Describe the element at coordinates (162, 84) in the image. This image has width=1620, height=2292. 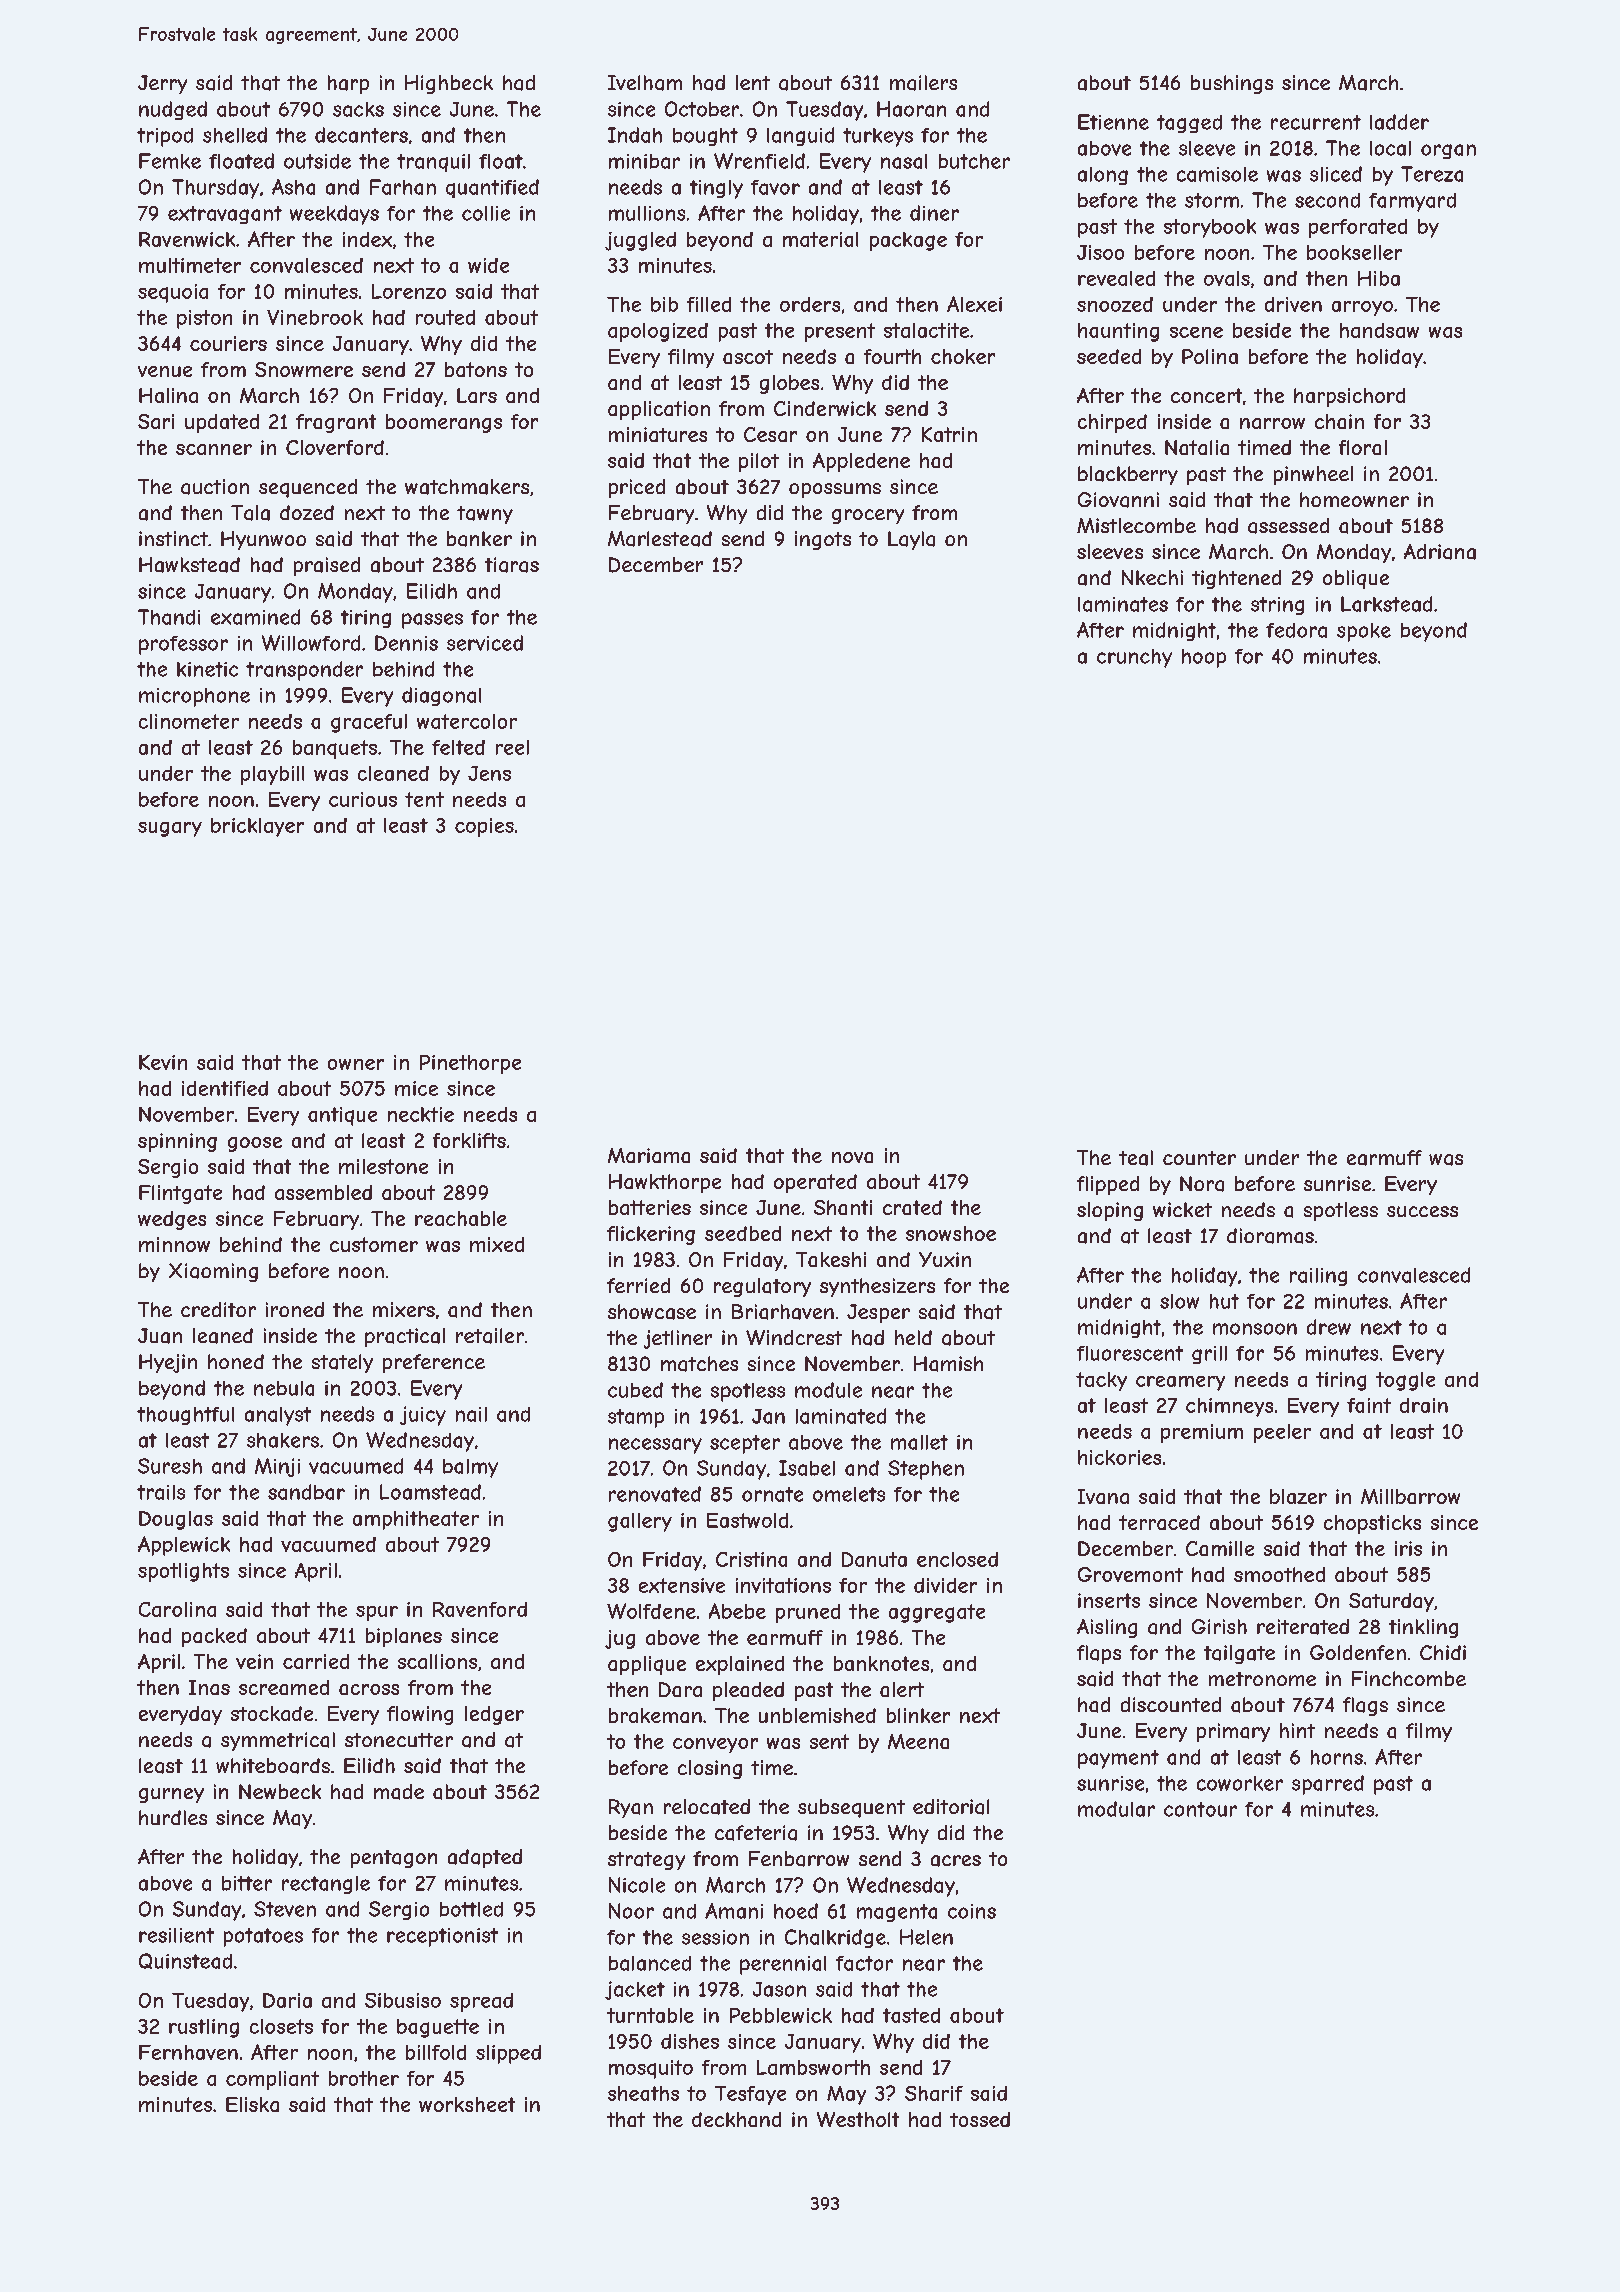
I see `Jerry` at that location.
